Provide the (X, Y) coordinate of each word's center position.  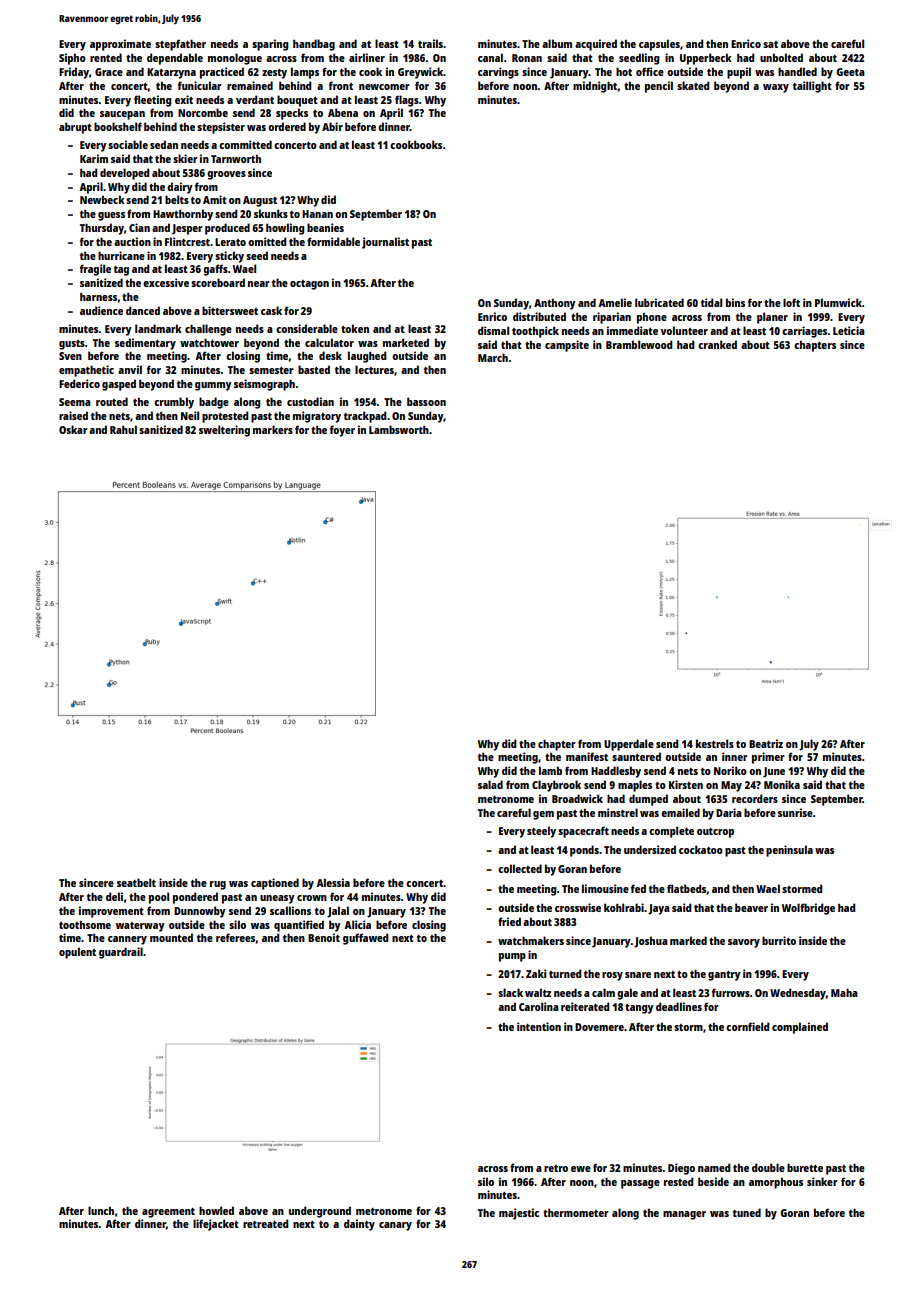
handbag (314, 45)
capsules (659, 45)
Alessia (333, 882)
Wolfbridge (808, 909)
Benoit (324, 937)
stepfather (180, 45)
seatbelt (136, 882)
